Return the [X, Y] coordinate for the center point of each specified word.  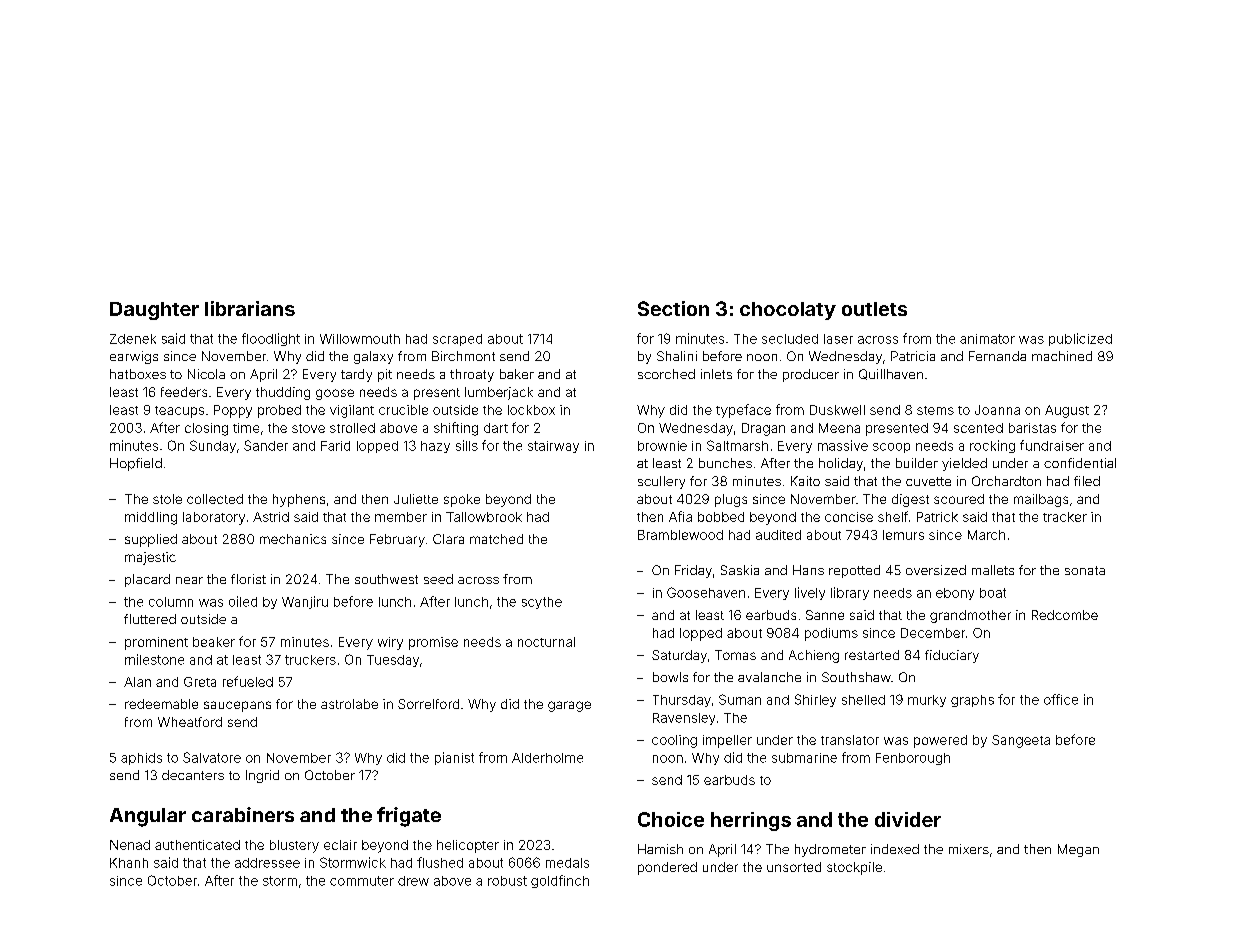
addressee [267, 863]
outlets [874, 309]
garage [569, 706]
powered [940, 741]
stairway [553, 447]
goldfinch [560, 881]
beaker [214, 642]
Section [673, 308]
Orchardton [1006, 481]
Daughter [154, 311]
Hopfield [136, 464]
